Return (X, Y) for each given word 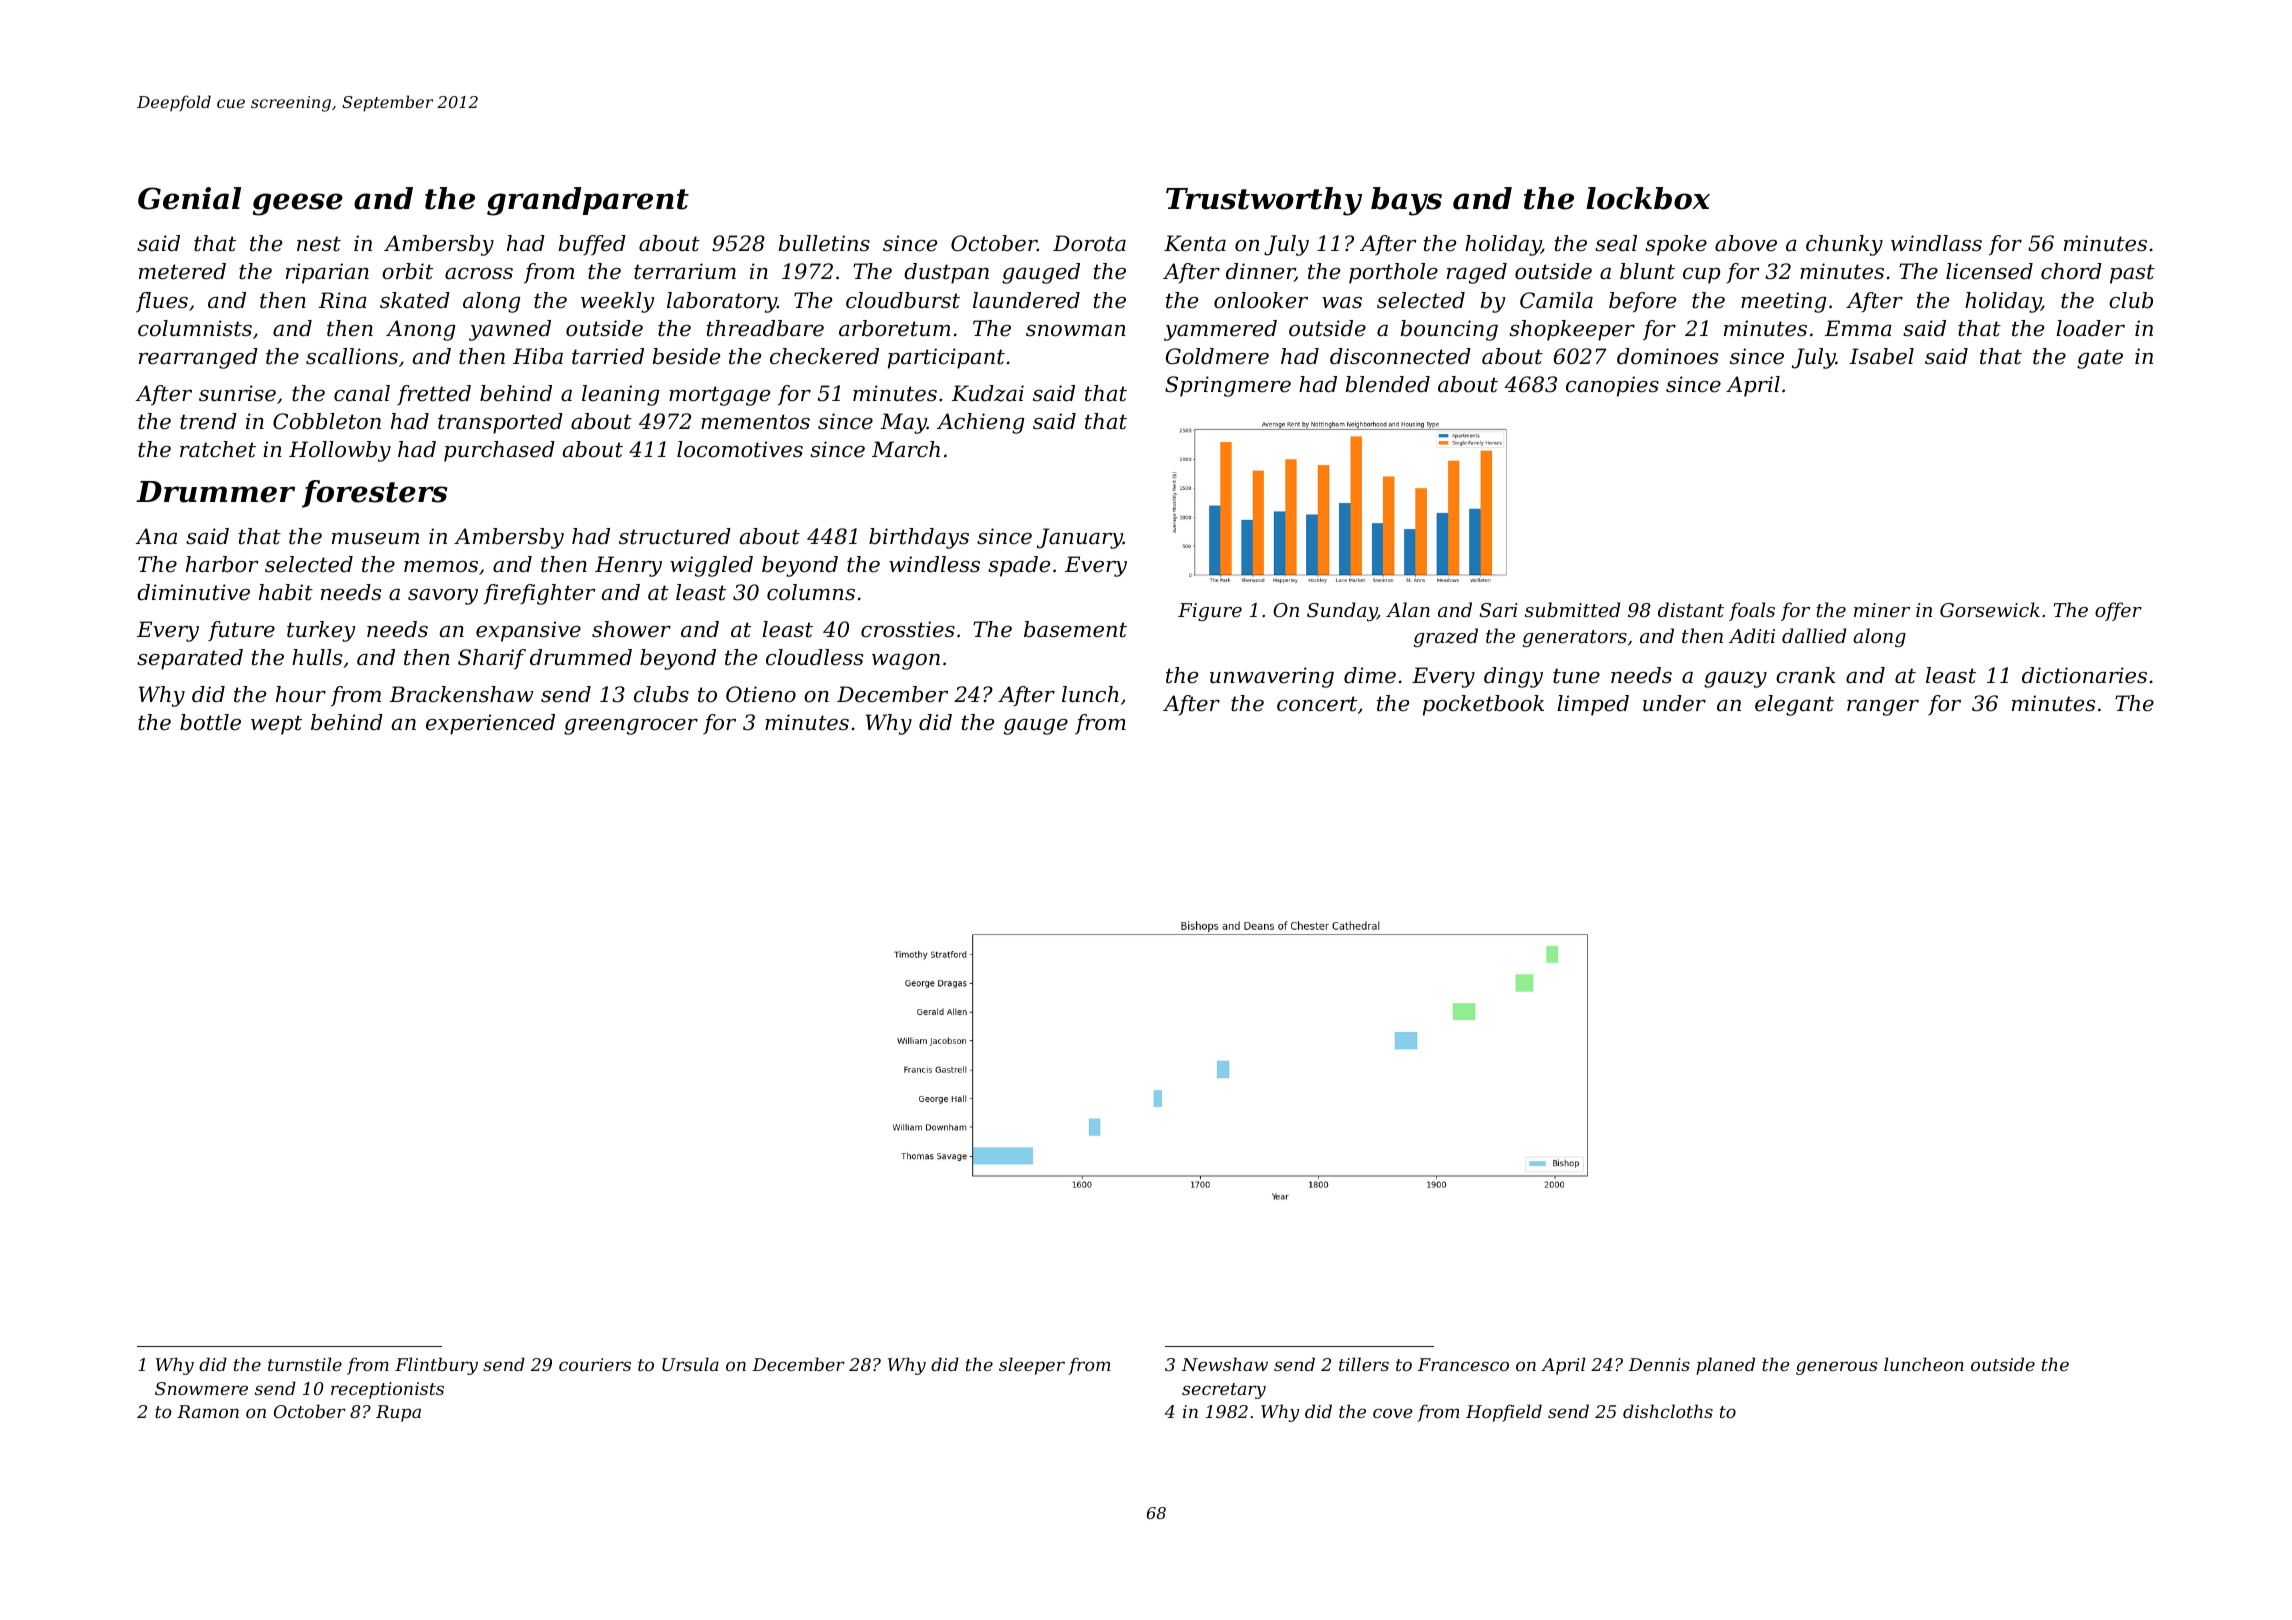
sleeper (1032, 1366)
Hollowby (340, 451)
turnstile (305, 1364)
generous (1836, 1368)
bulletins (824, 243)
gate (2100, 359)
